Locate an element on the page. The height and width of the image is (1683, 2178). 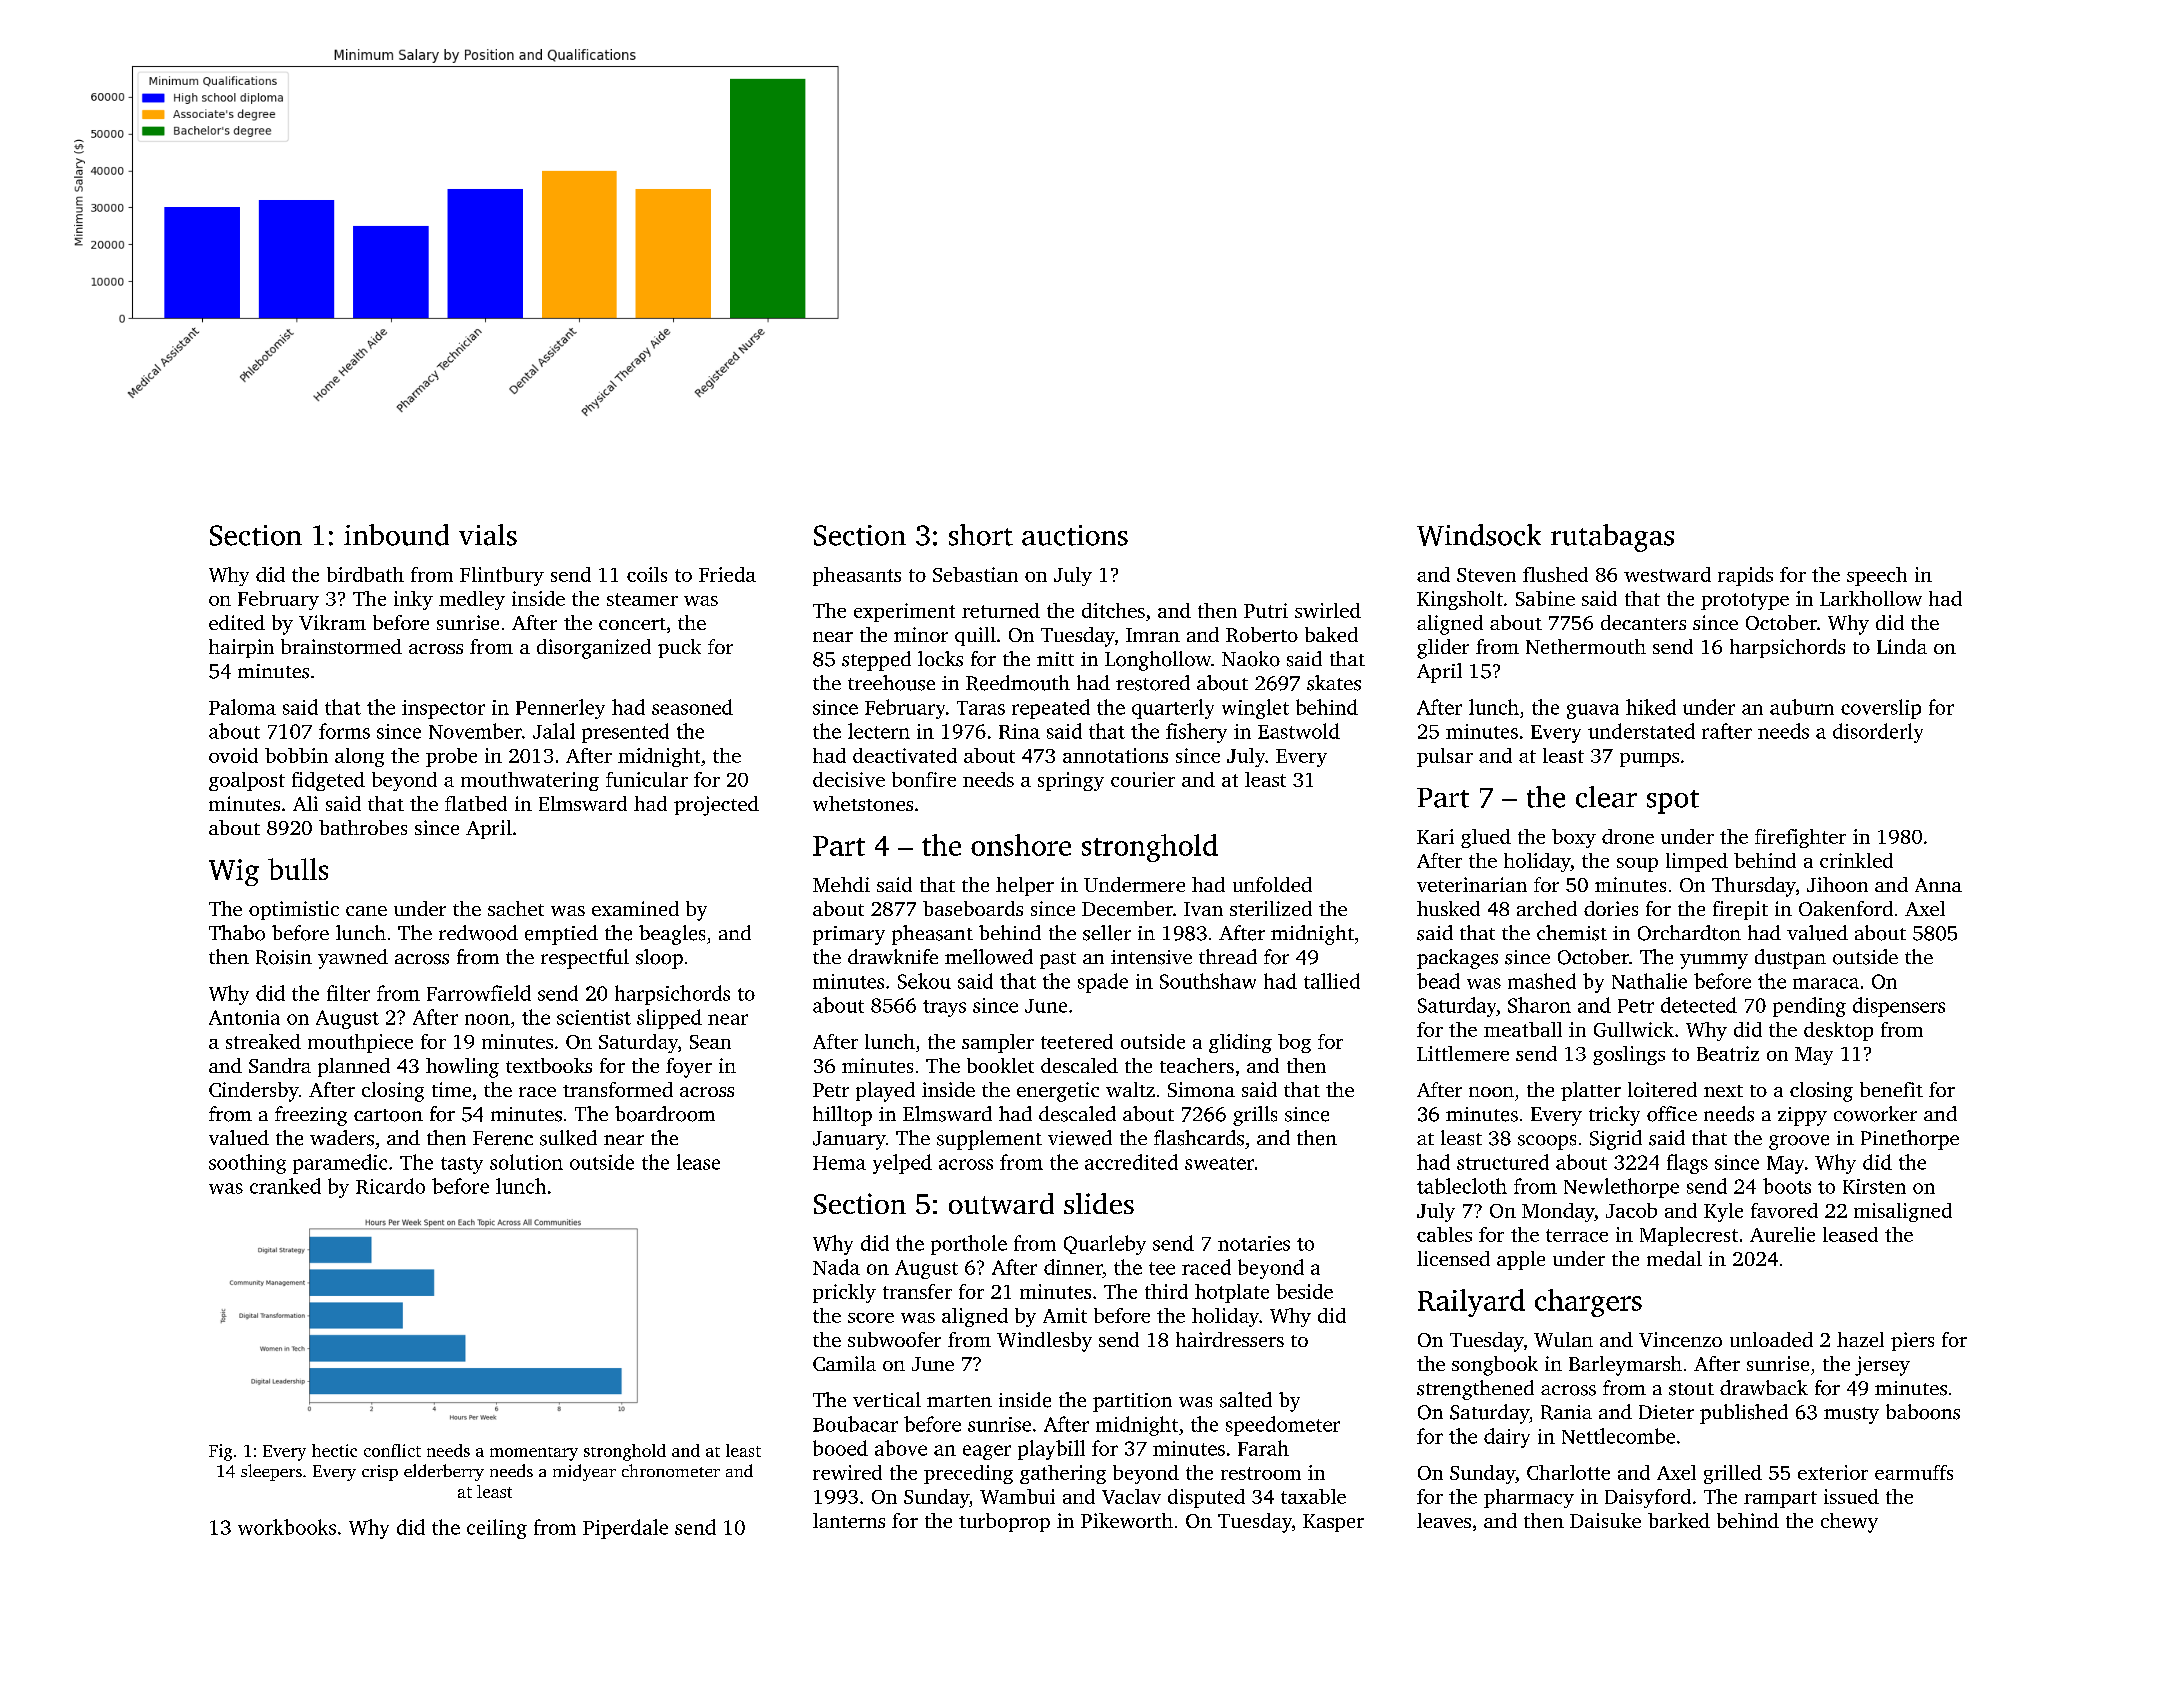
Jihoon is located at coordinates (1837, 884).
